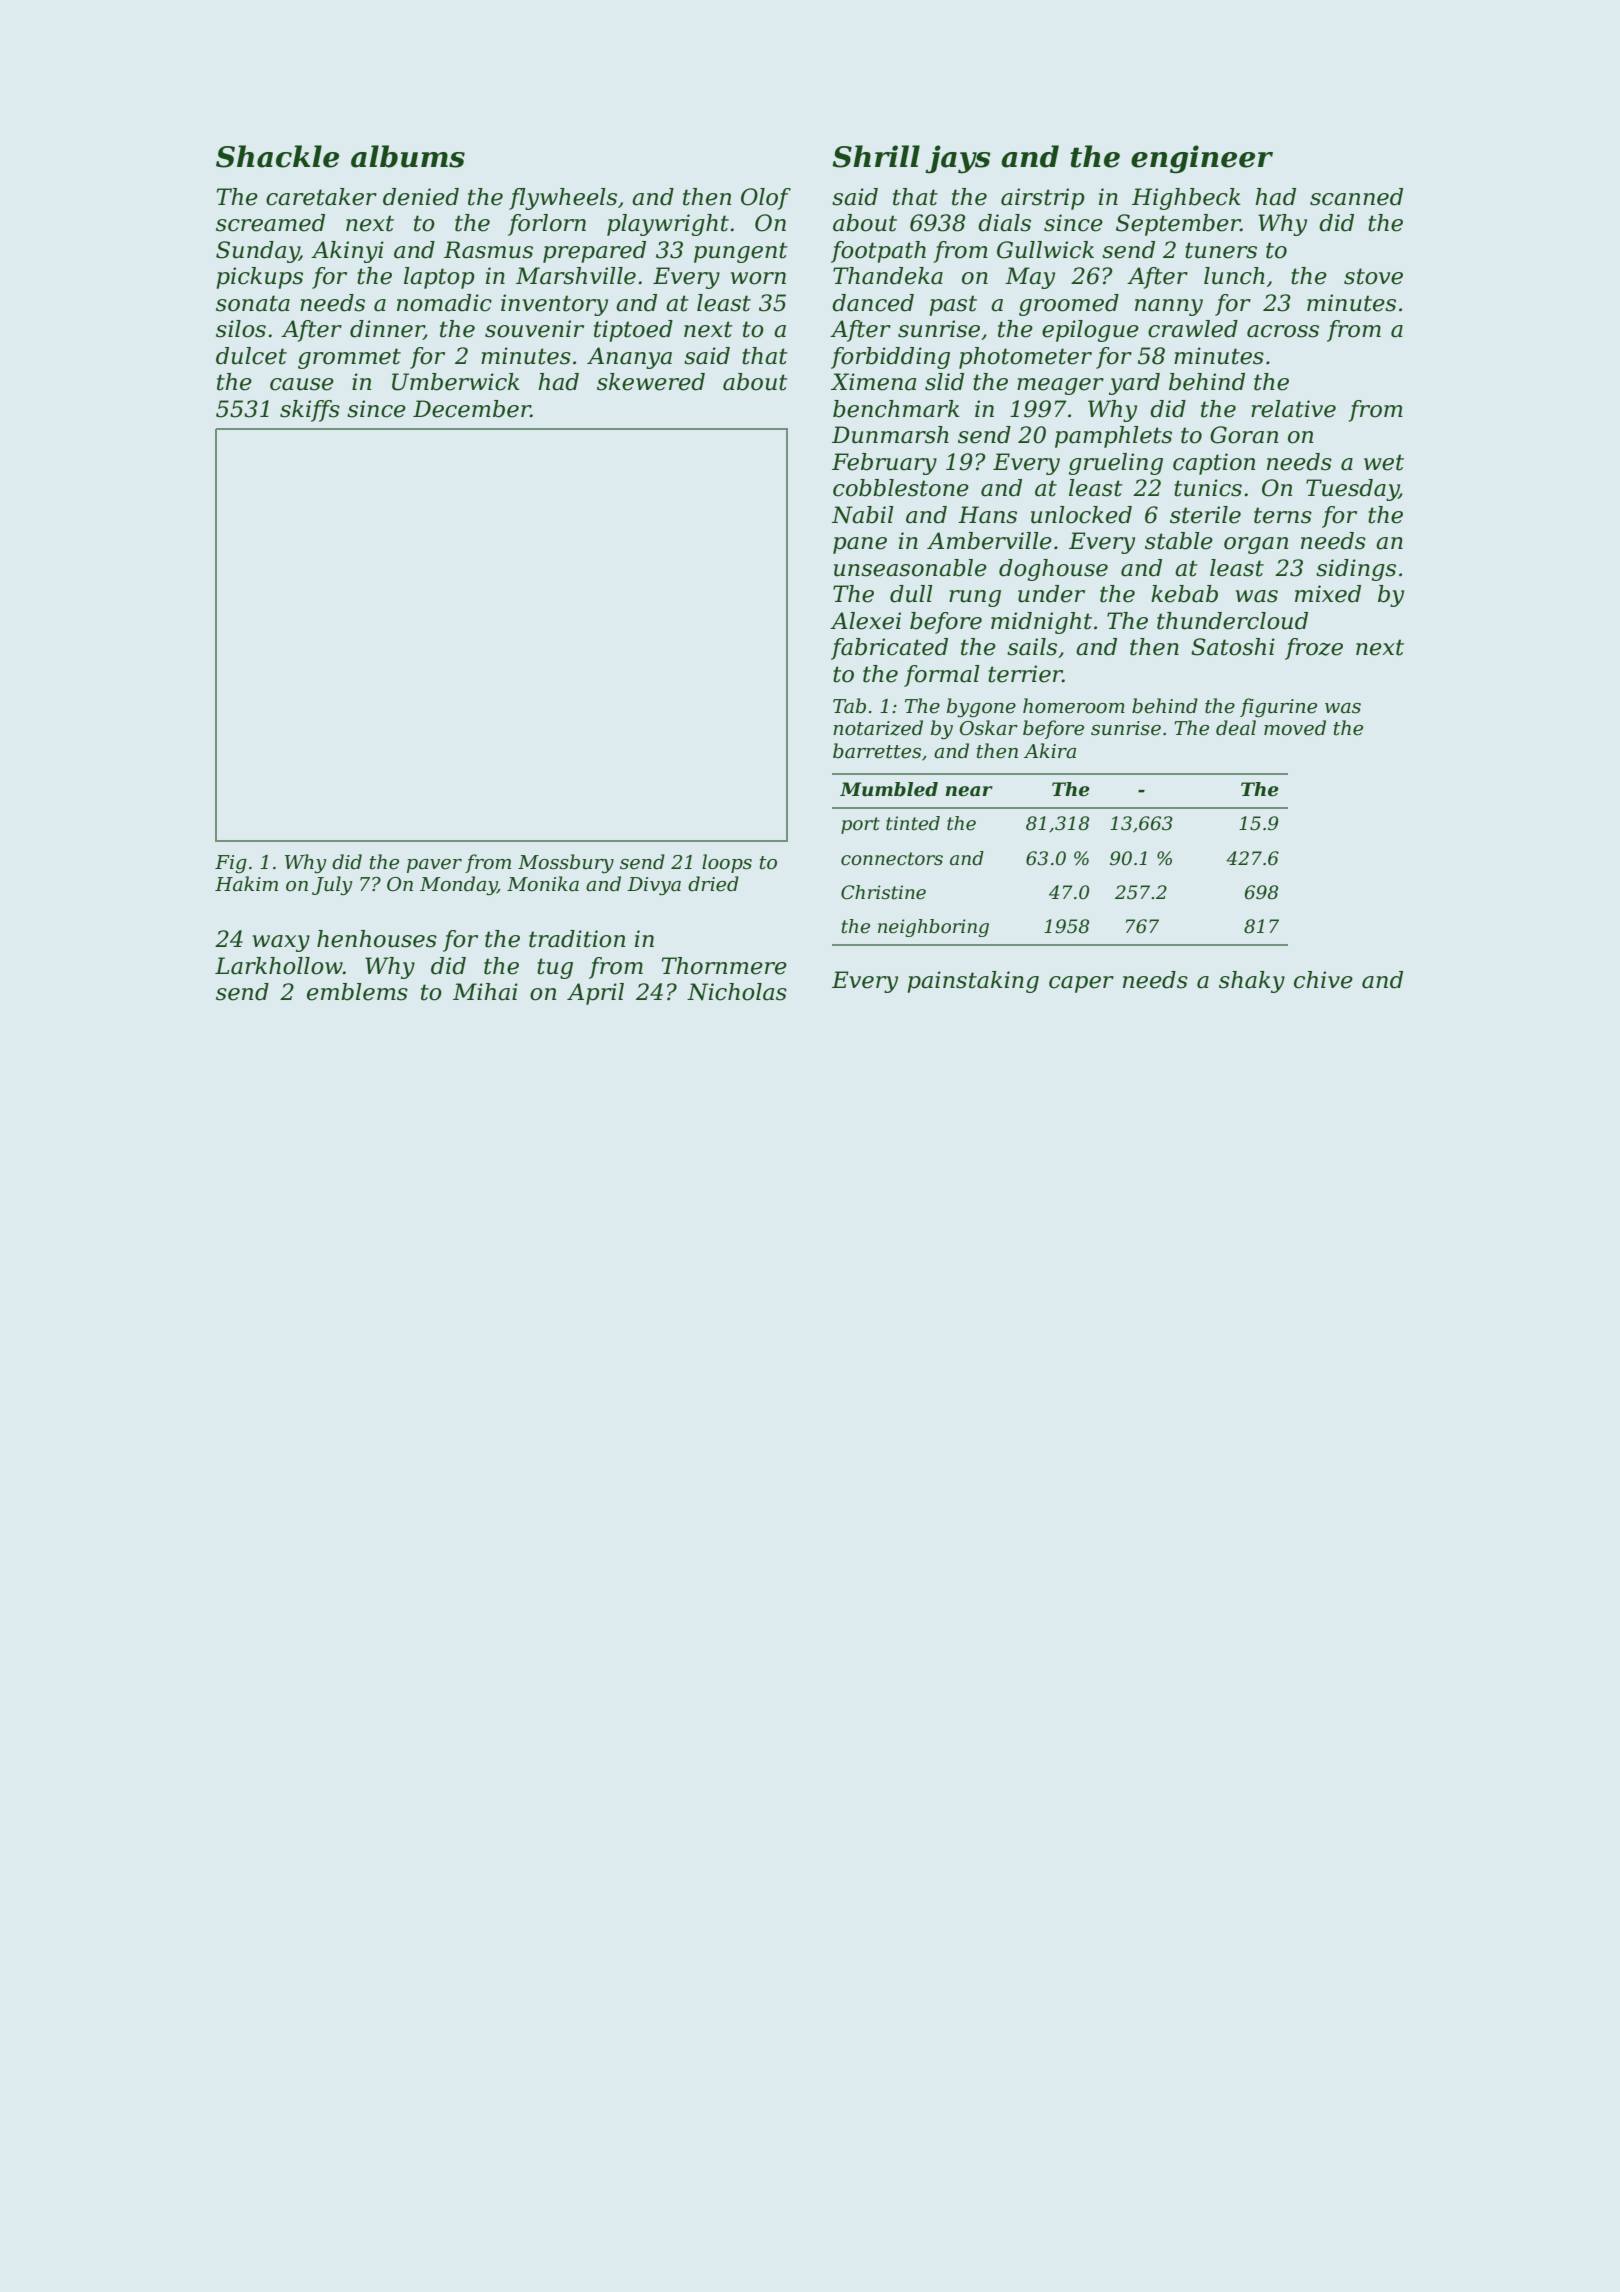  I want to click on stove, so click(1373, 276).
